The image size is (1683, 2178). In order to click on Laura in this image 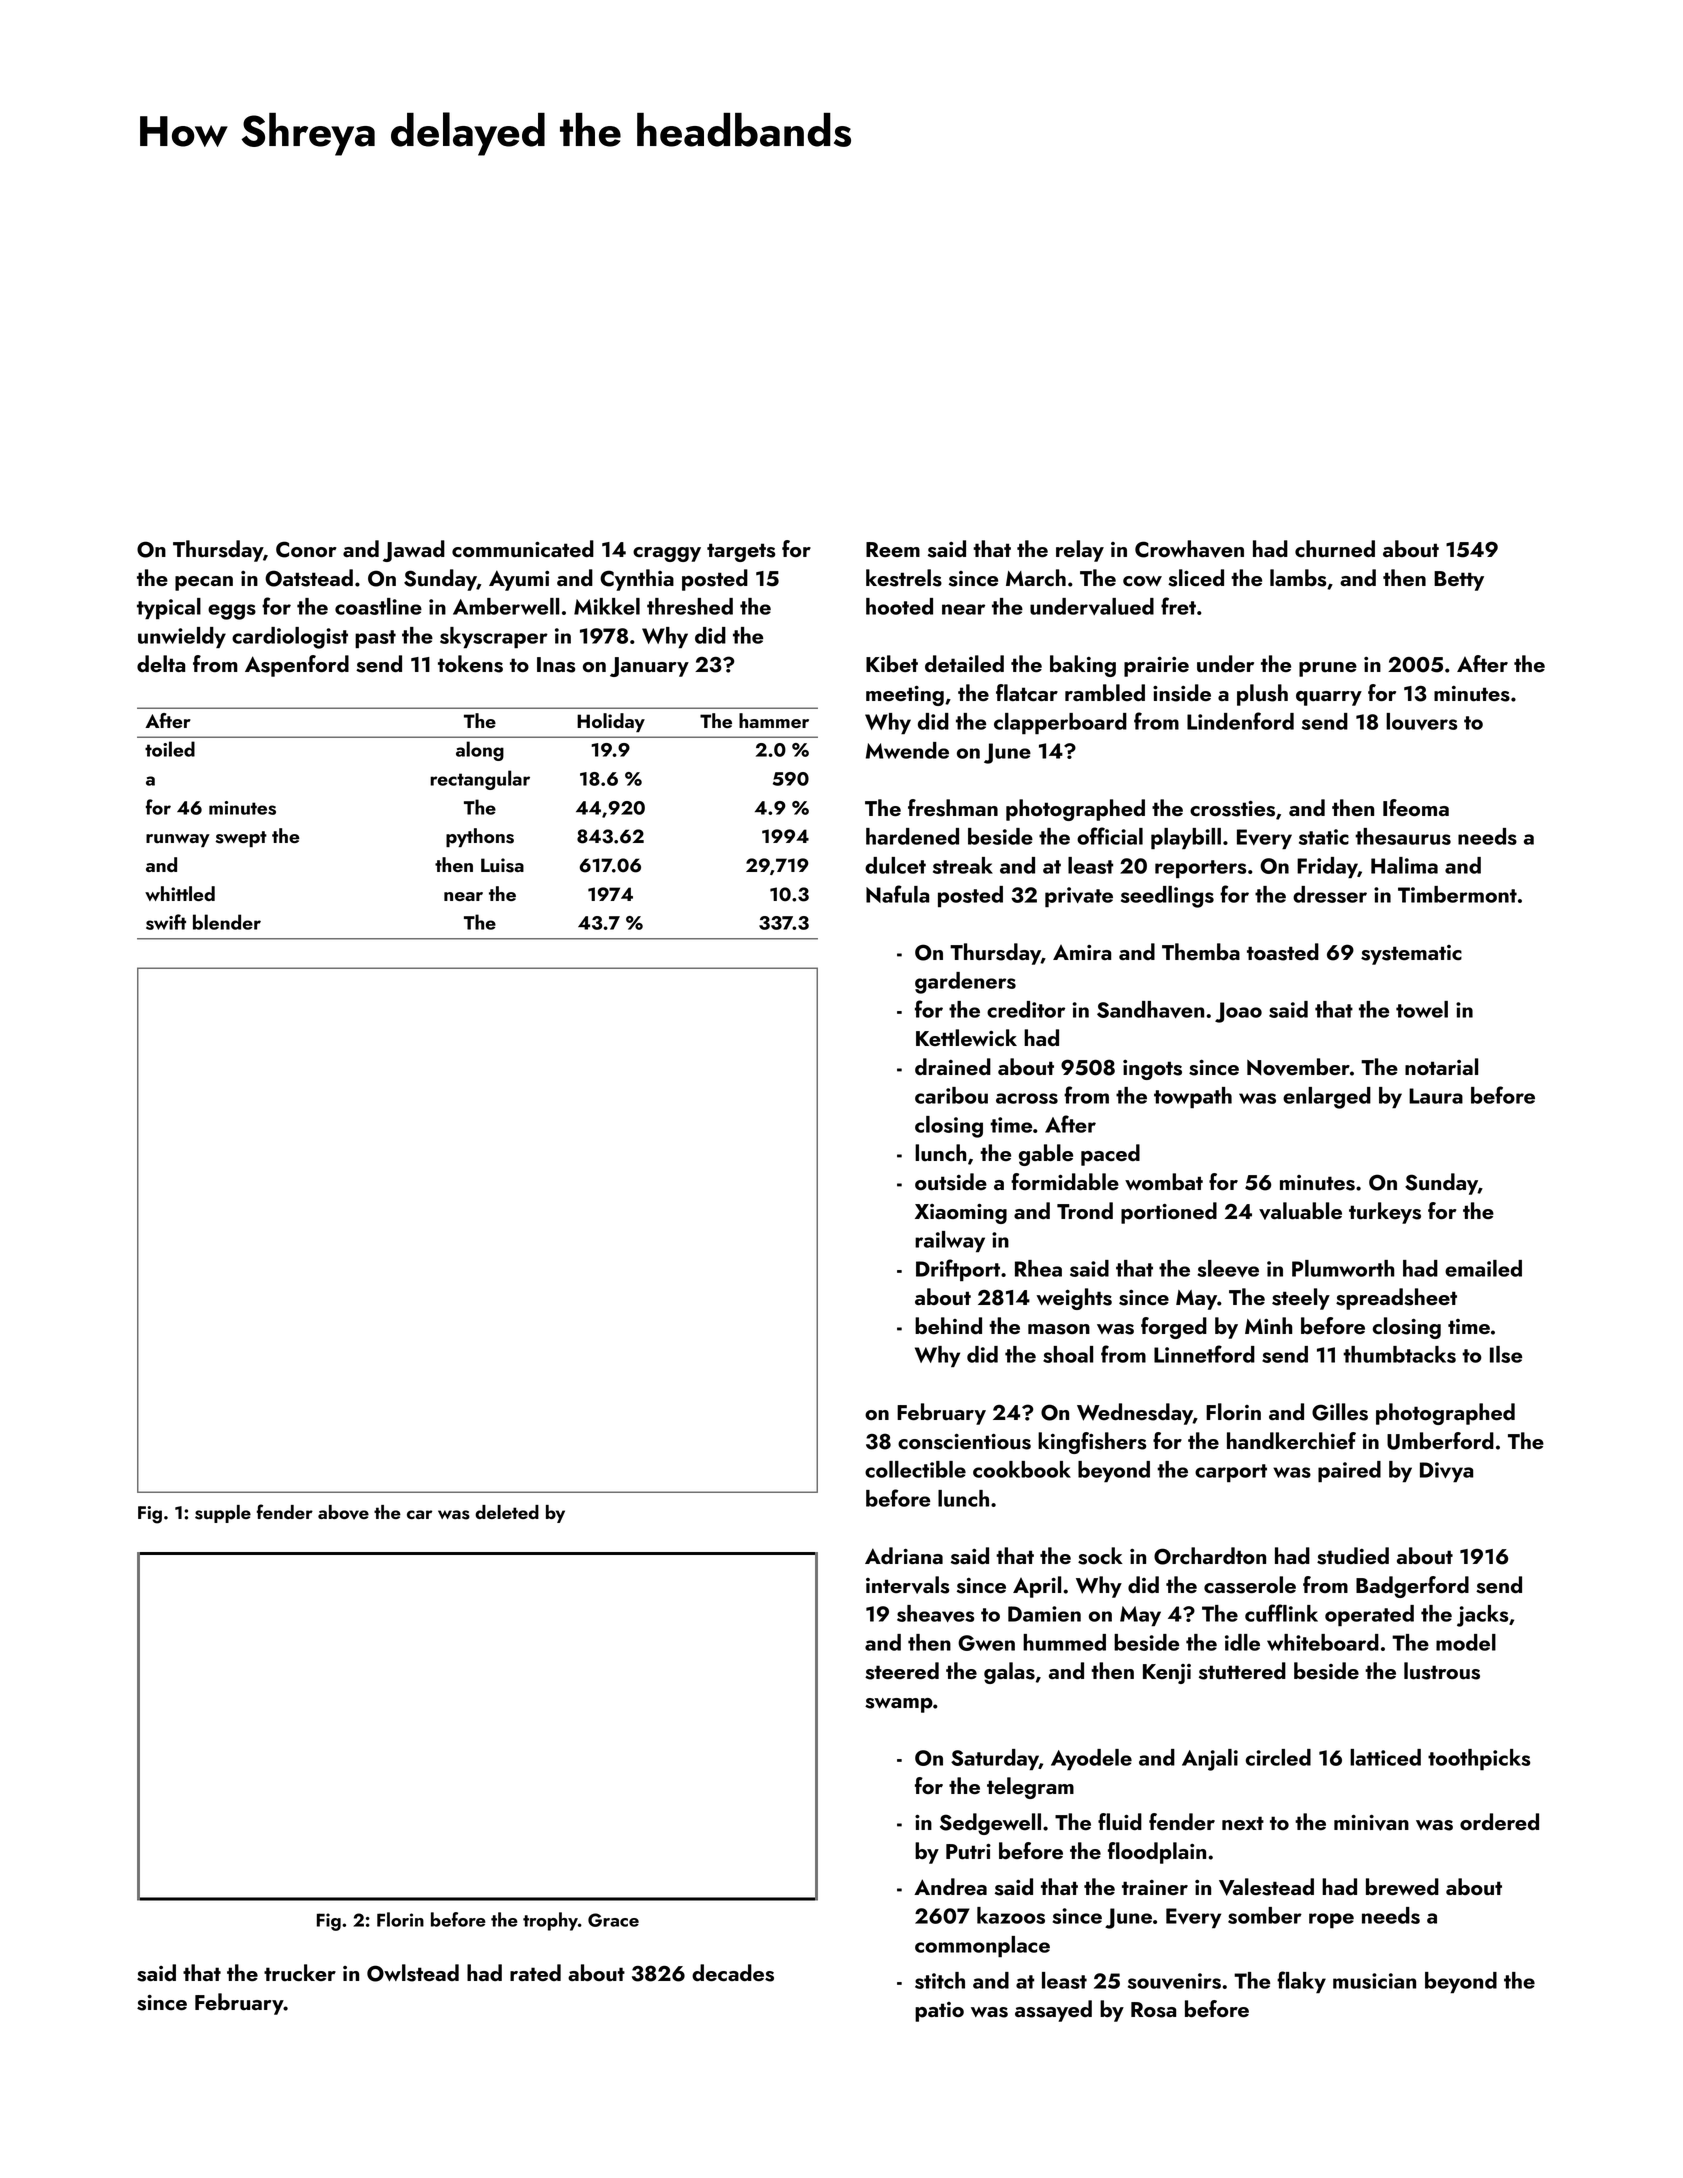, I will do `click(1436, 1096)`.
